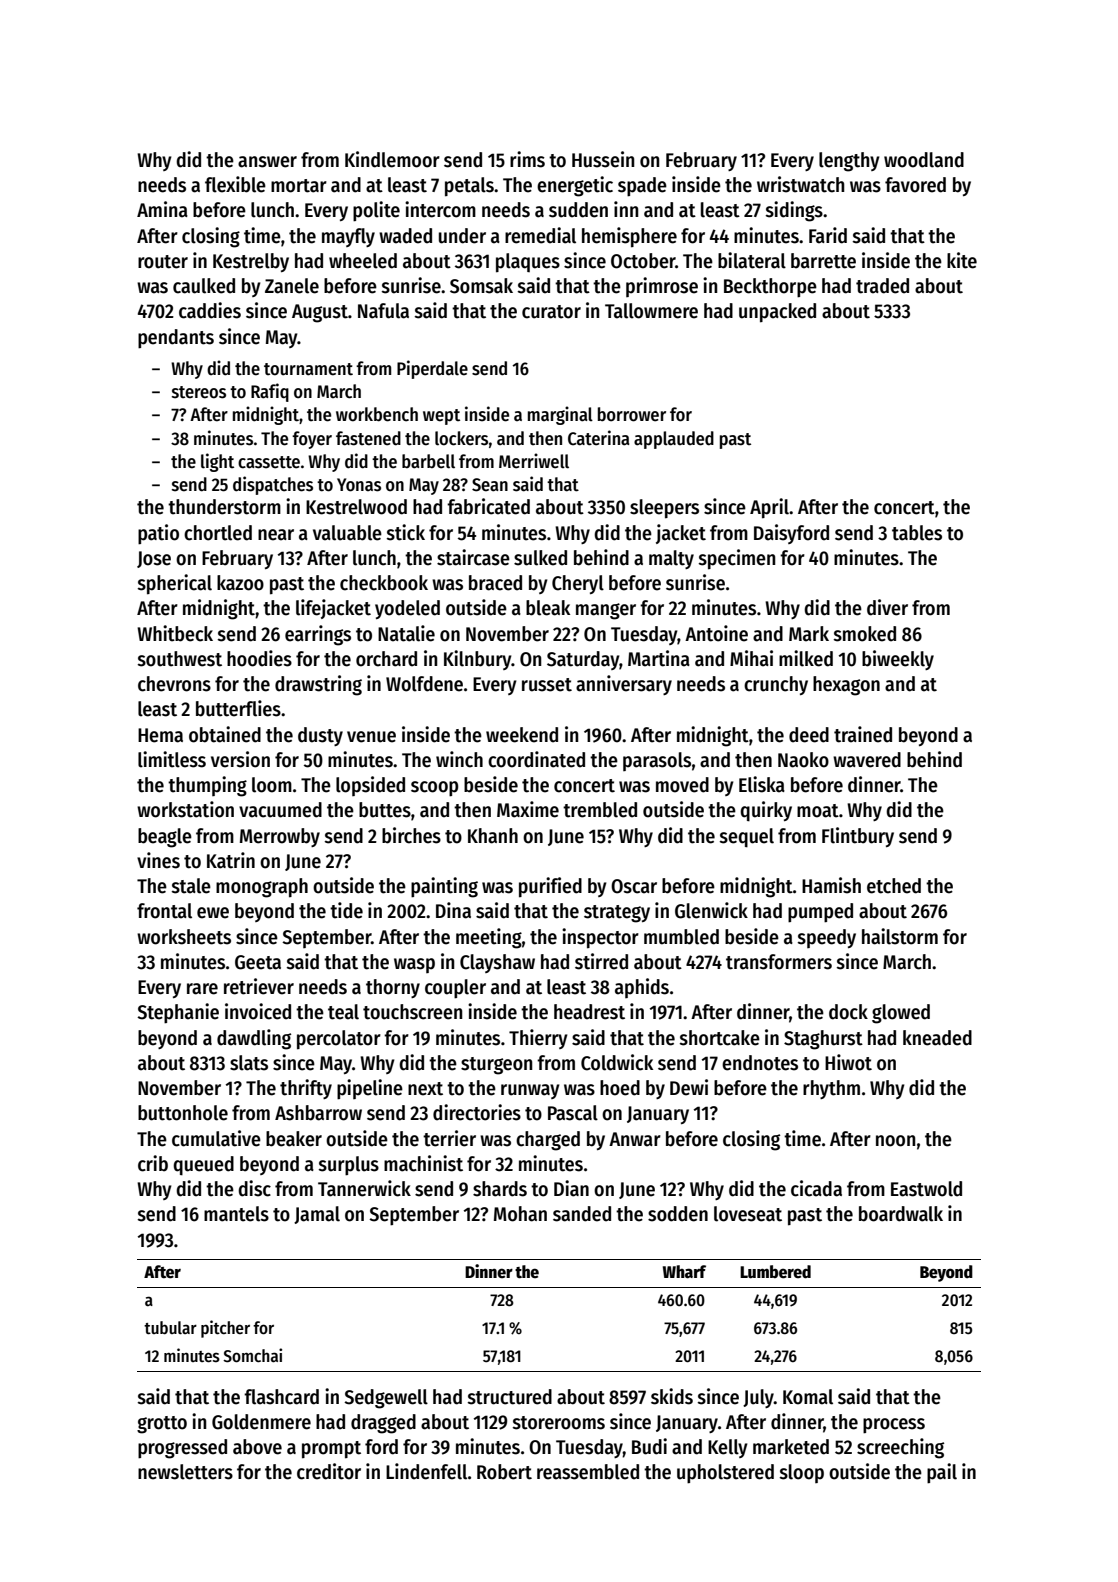 The width and height of the document is (1118, 1582). Describe the element at coordinates (962, 260) in the document. I see `kite` at that location.
